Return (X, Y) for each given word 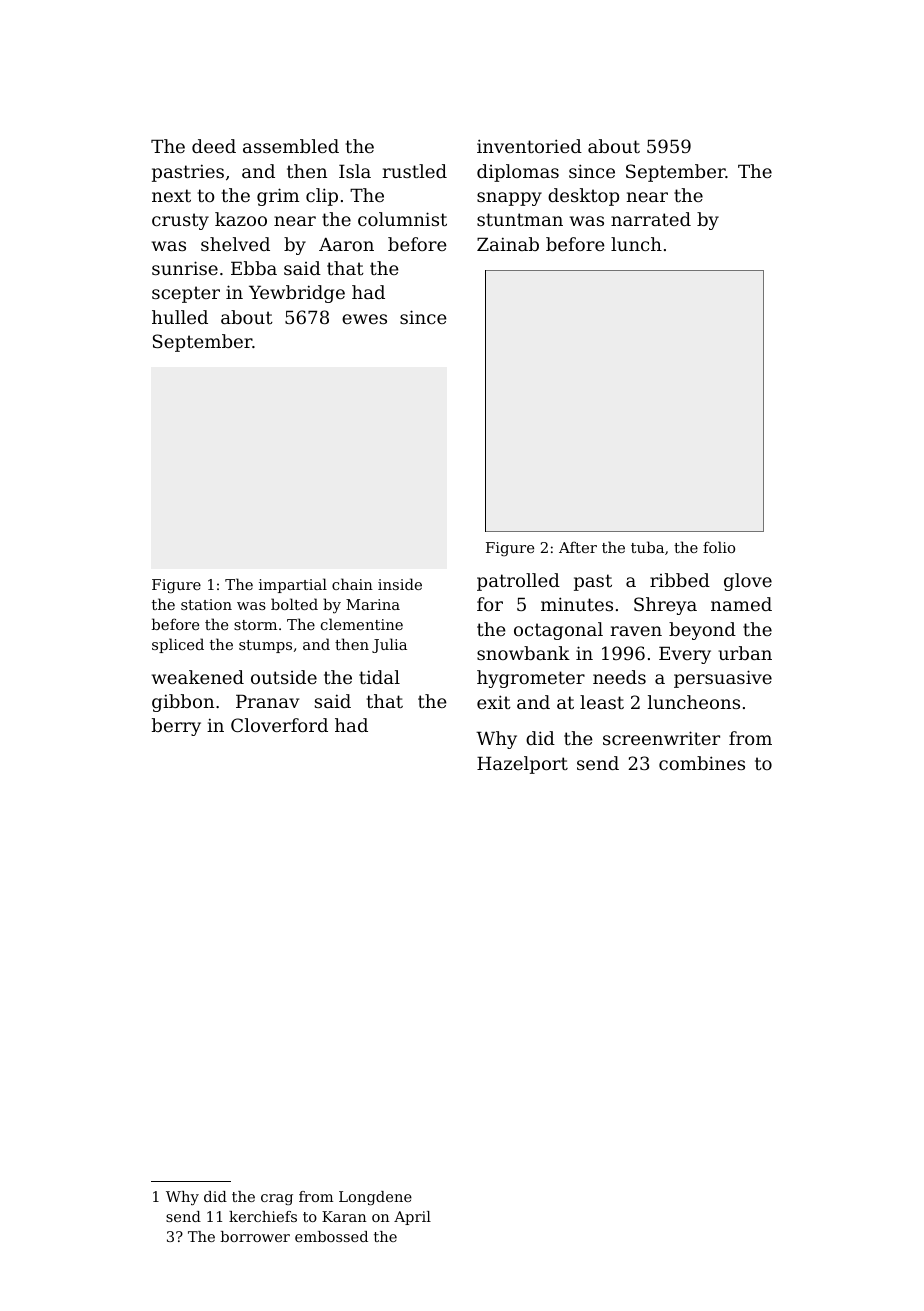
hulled (180, 317)
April (412, 1218)
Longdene (375, 1198)
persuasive (723, 679)
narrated (651, 219)
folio (719, 547)
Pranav (267, 701)
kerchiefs (263, 1216)
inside (400, 584)
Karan (344, 1216)
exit (494, 702)
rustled (414, 171)
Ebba (254, 268)
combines (702, 763)
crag (277, 1199)
